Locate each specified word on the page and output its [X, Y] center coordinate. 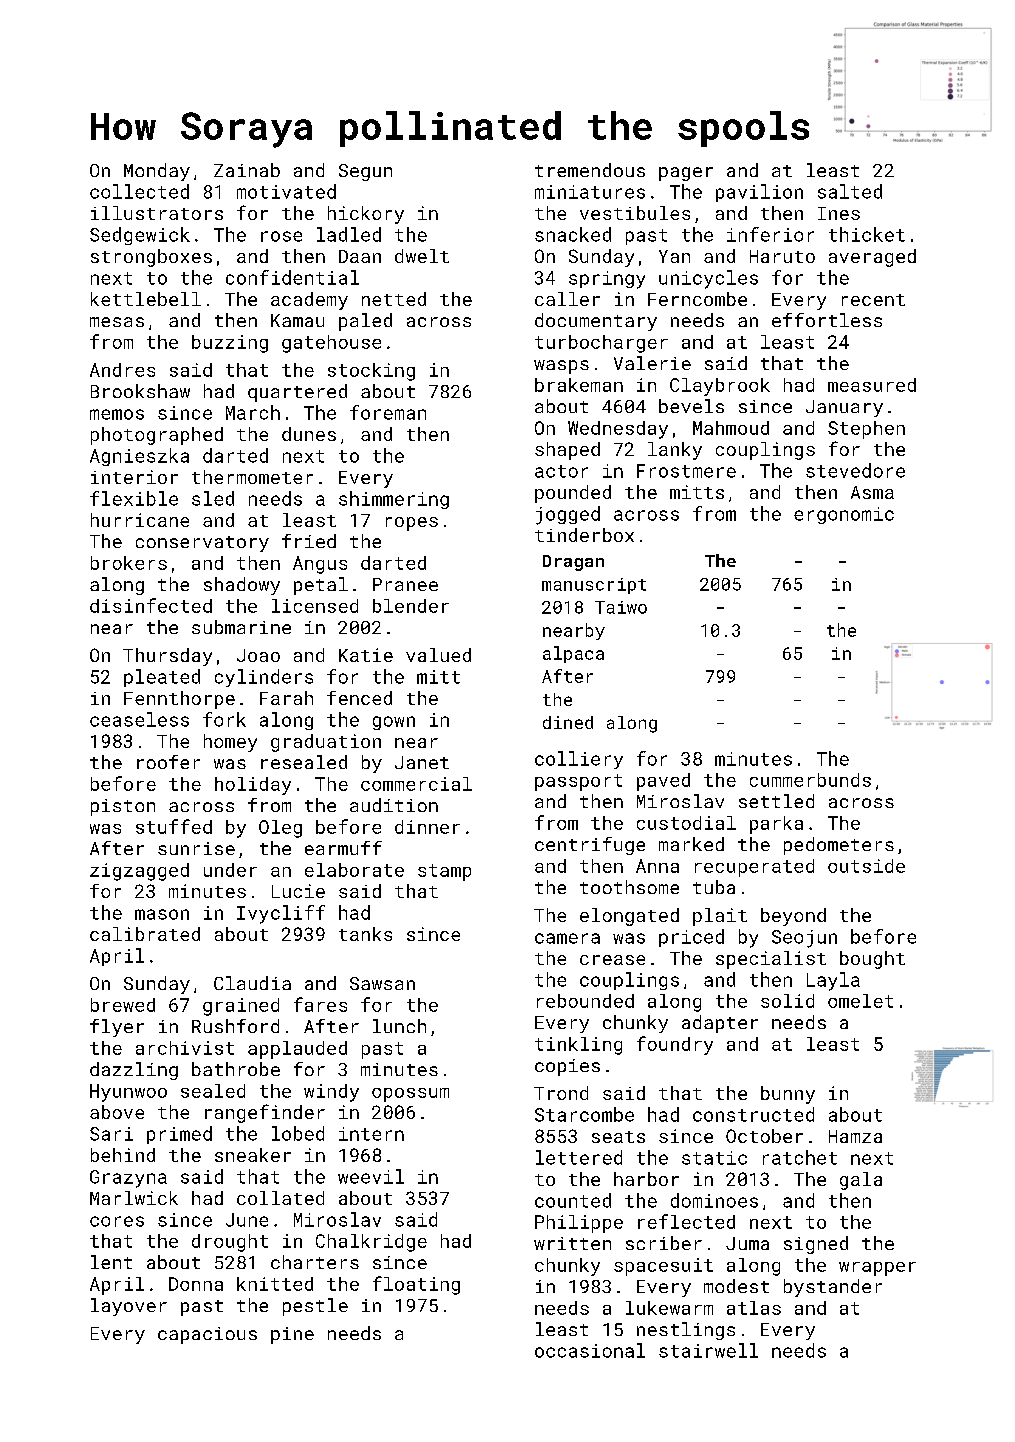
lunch [399, 1026]
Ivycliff [281, 914]
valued [438, 655]
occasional [590, 1350]
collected [139, 191]
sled [213, 498]
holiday [253, 786]
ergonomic [844, 515]
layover [129, 1307]
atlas [754, 1308]
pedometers [839, 846]
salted [850, 191]
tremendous [590, 170]
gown [394, 723]
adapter [720, 1024]
